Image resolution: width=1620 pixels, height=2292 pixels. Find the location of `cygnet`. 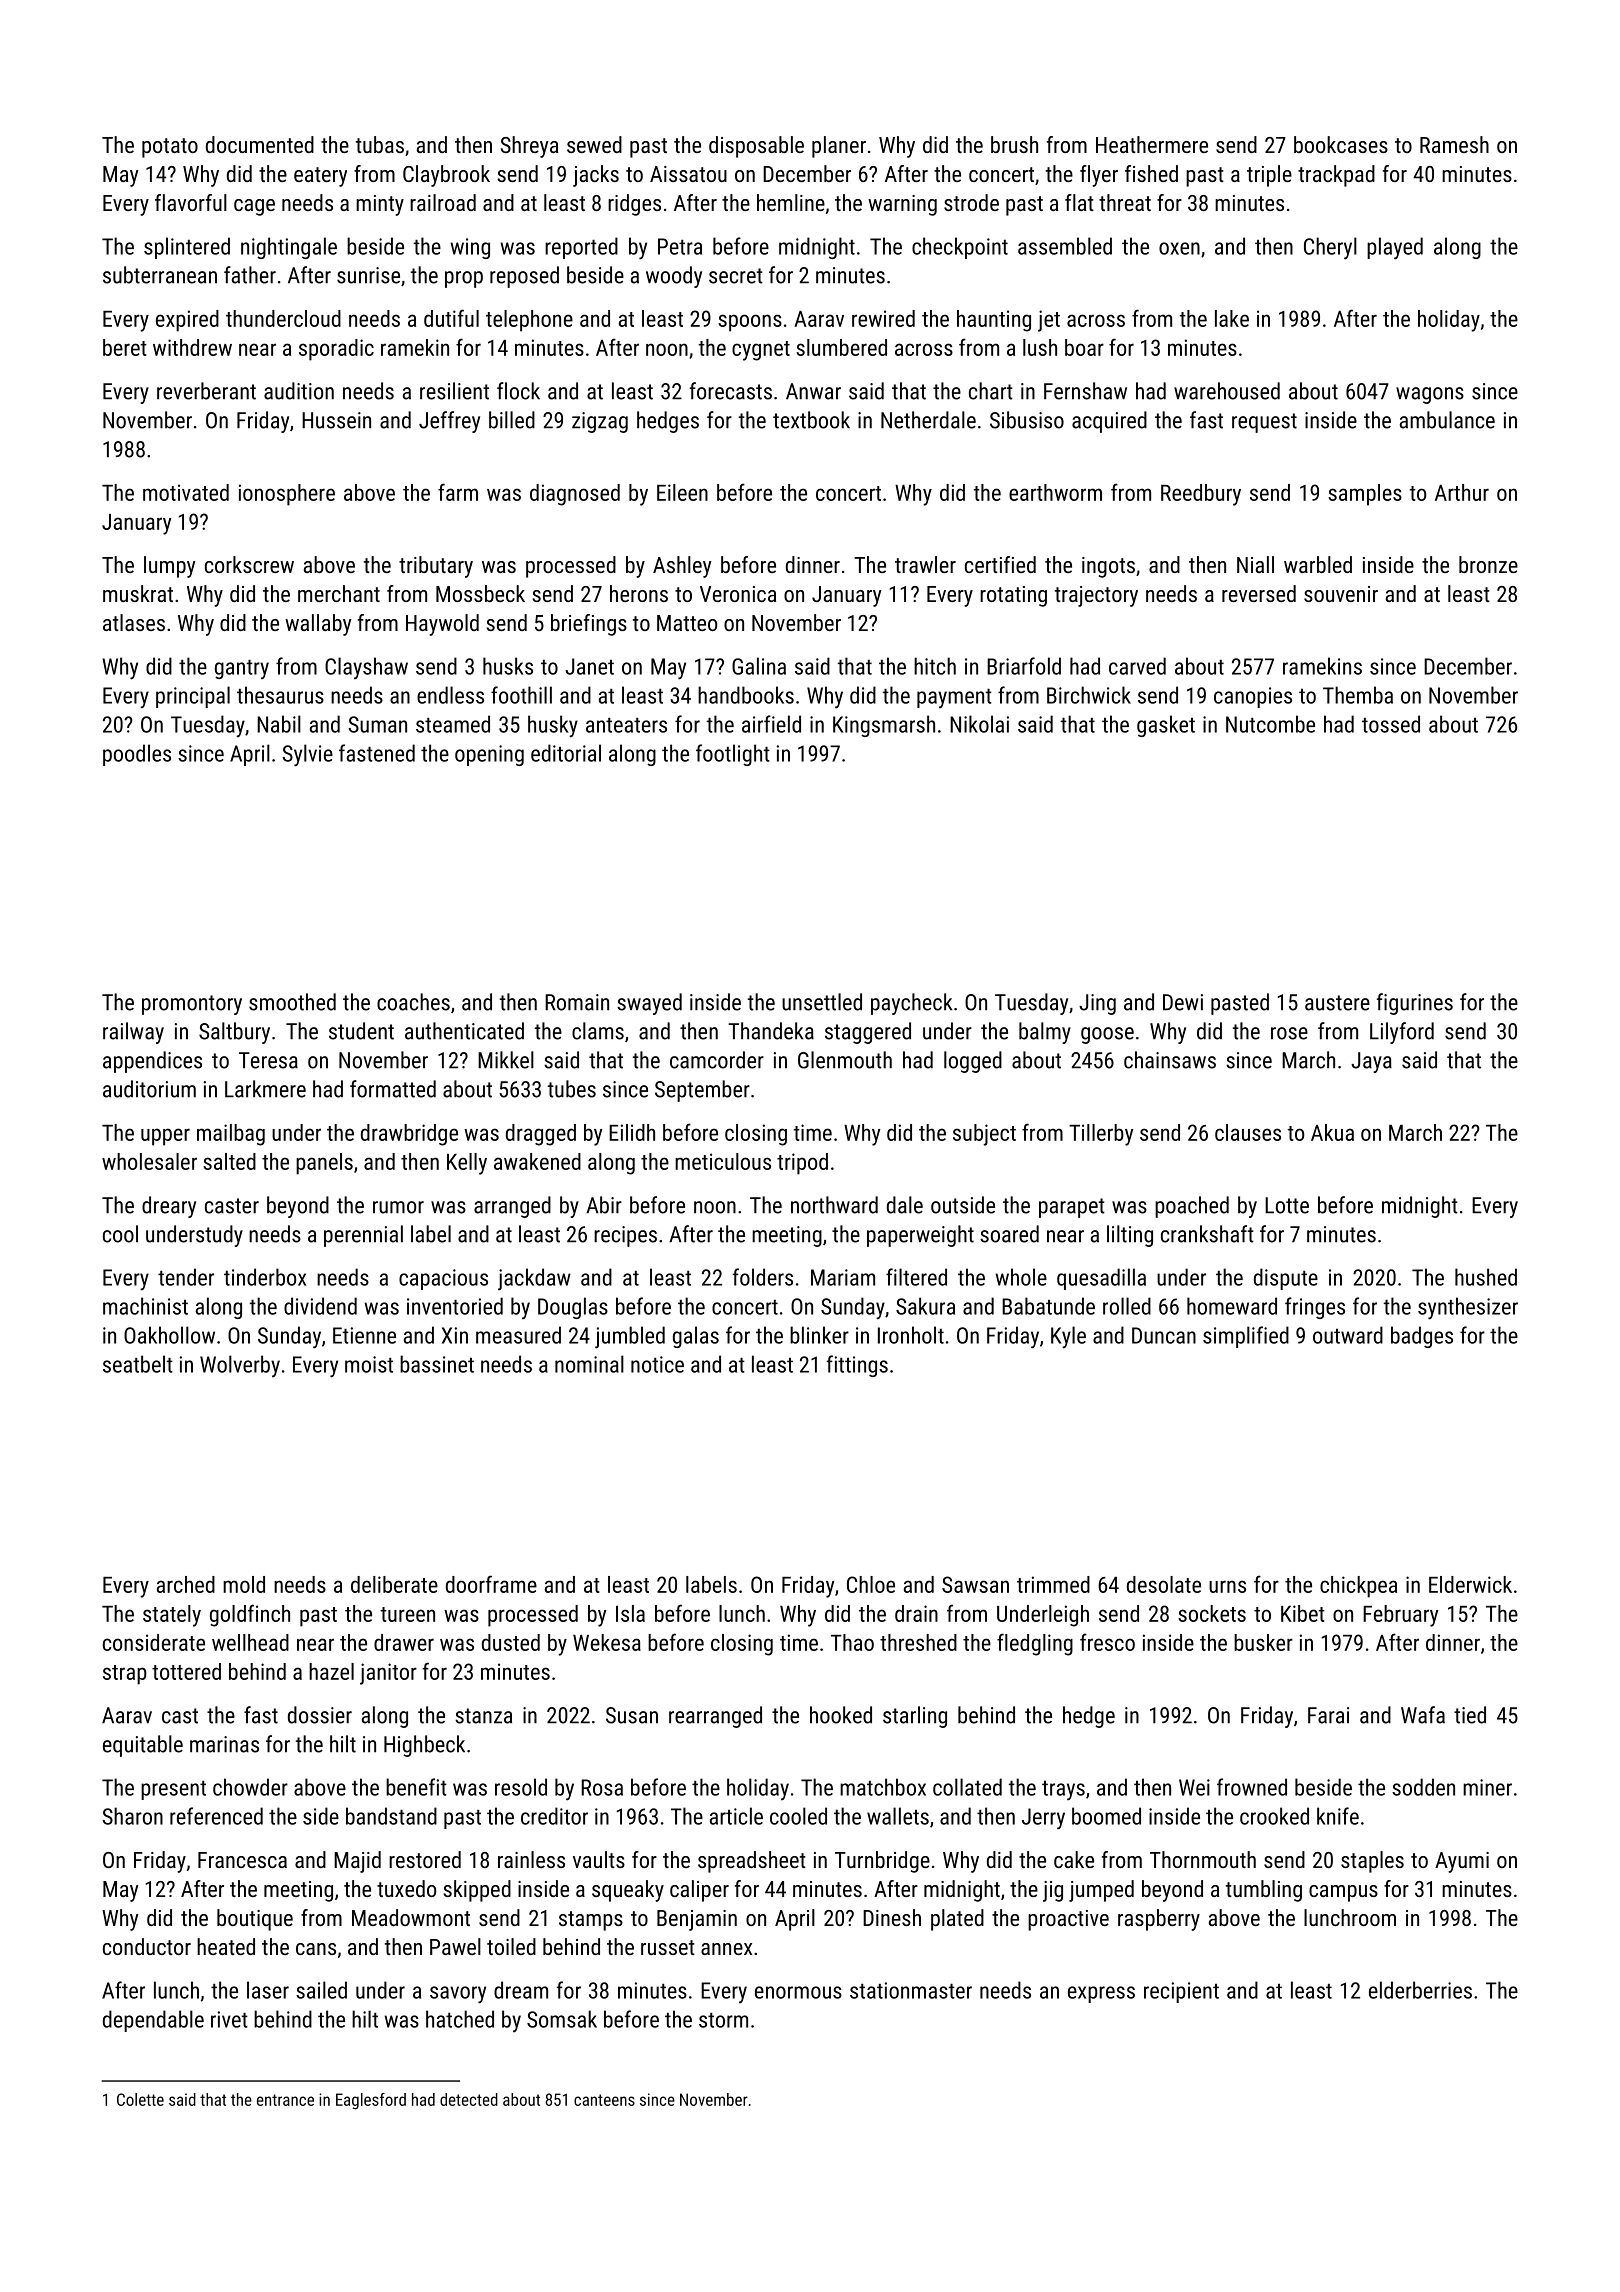

cygnet is located at coordinates (761, 351).
